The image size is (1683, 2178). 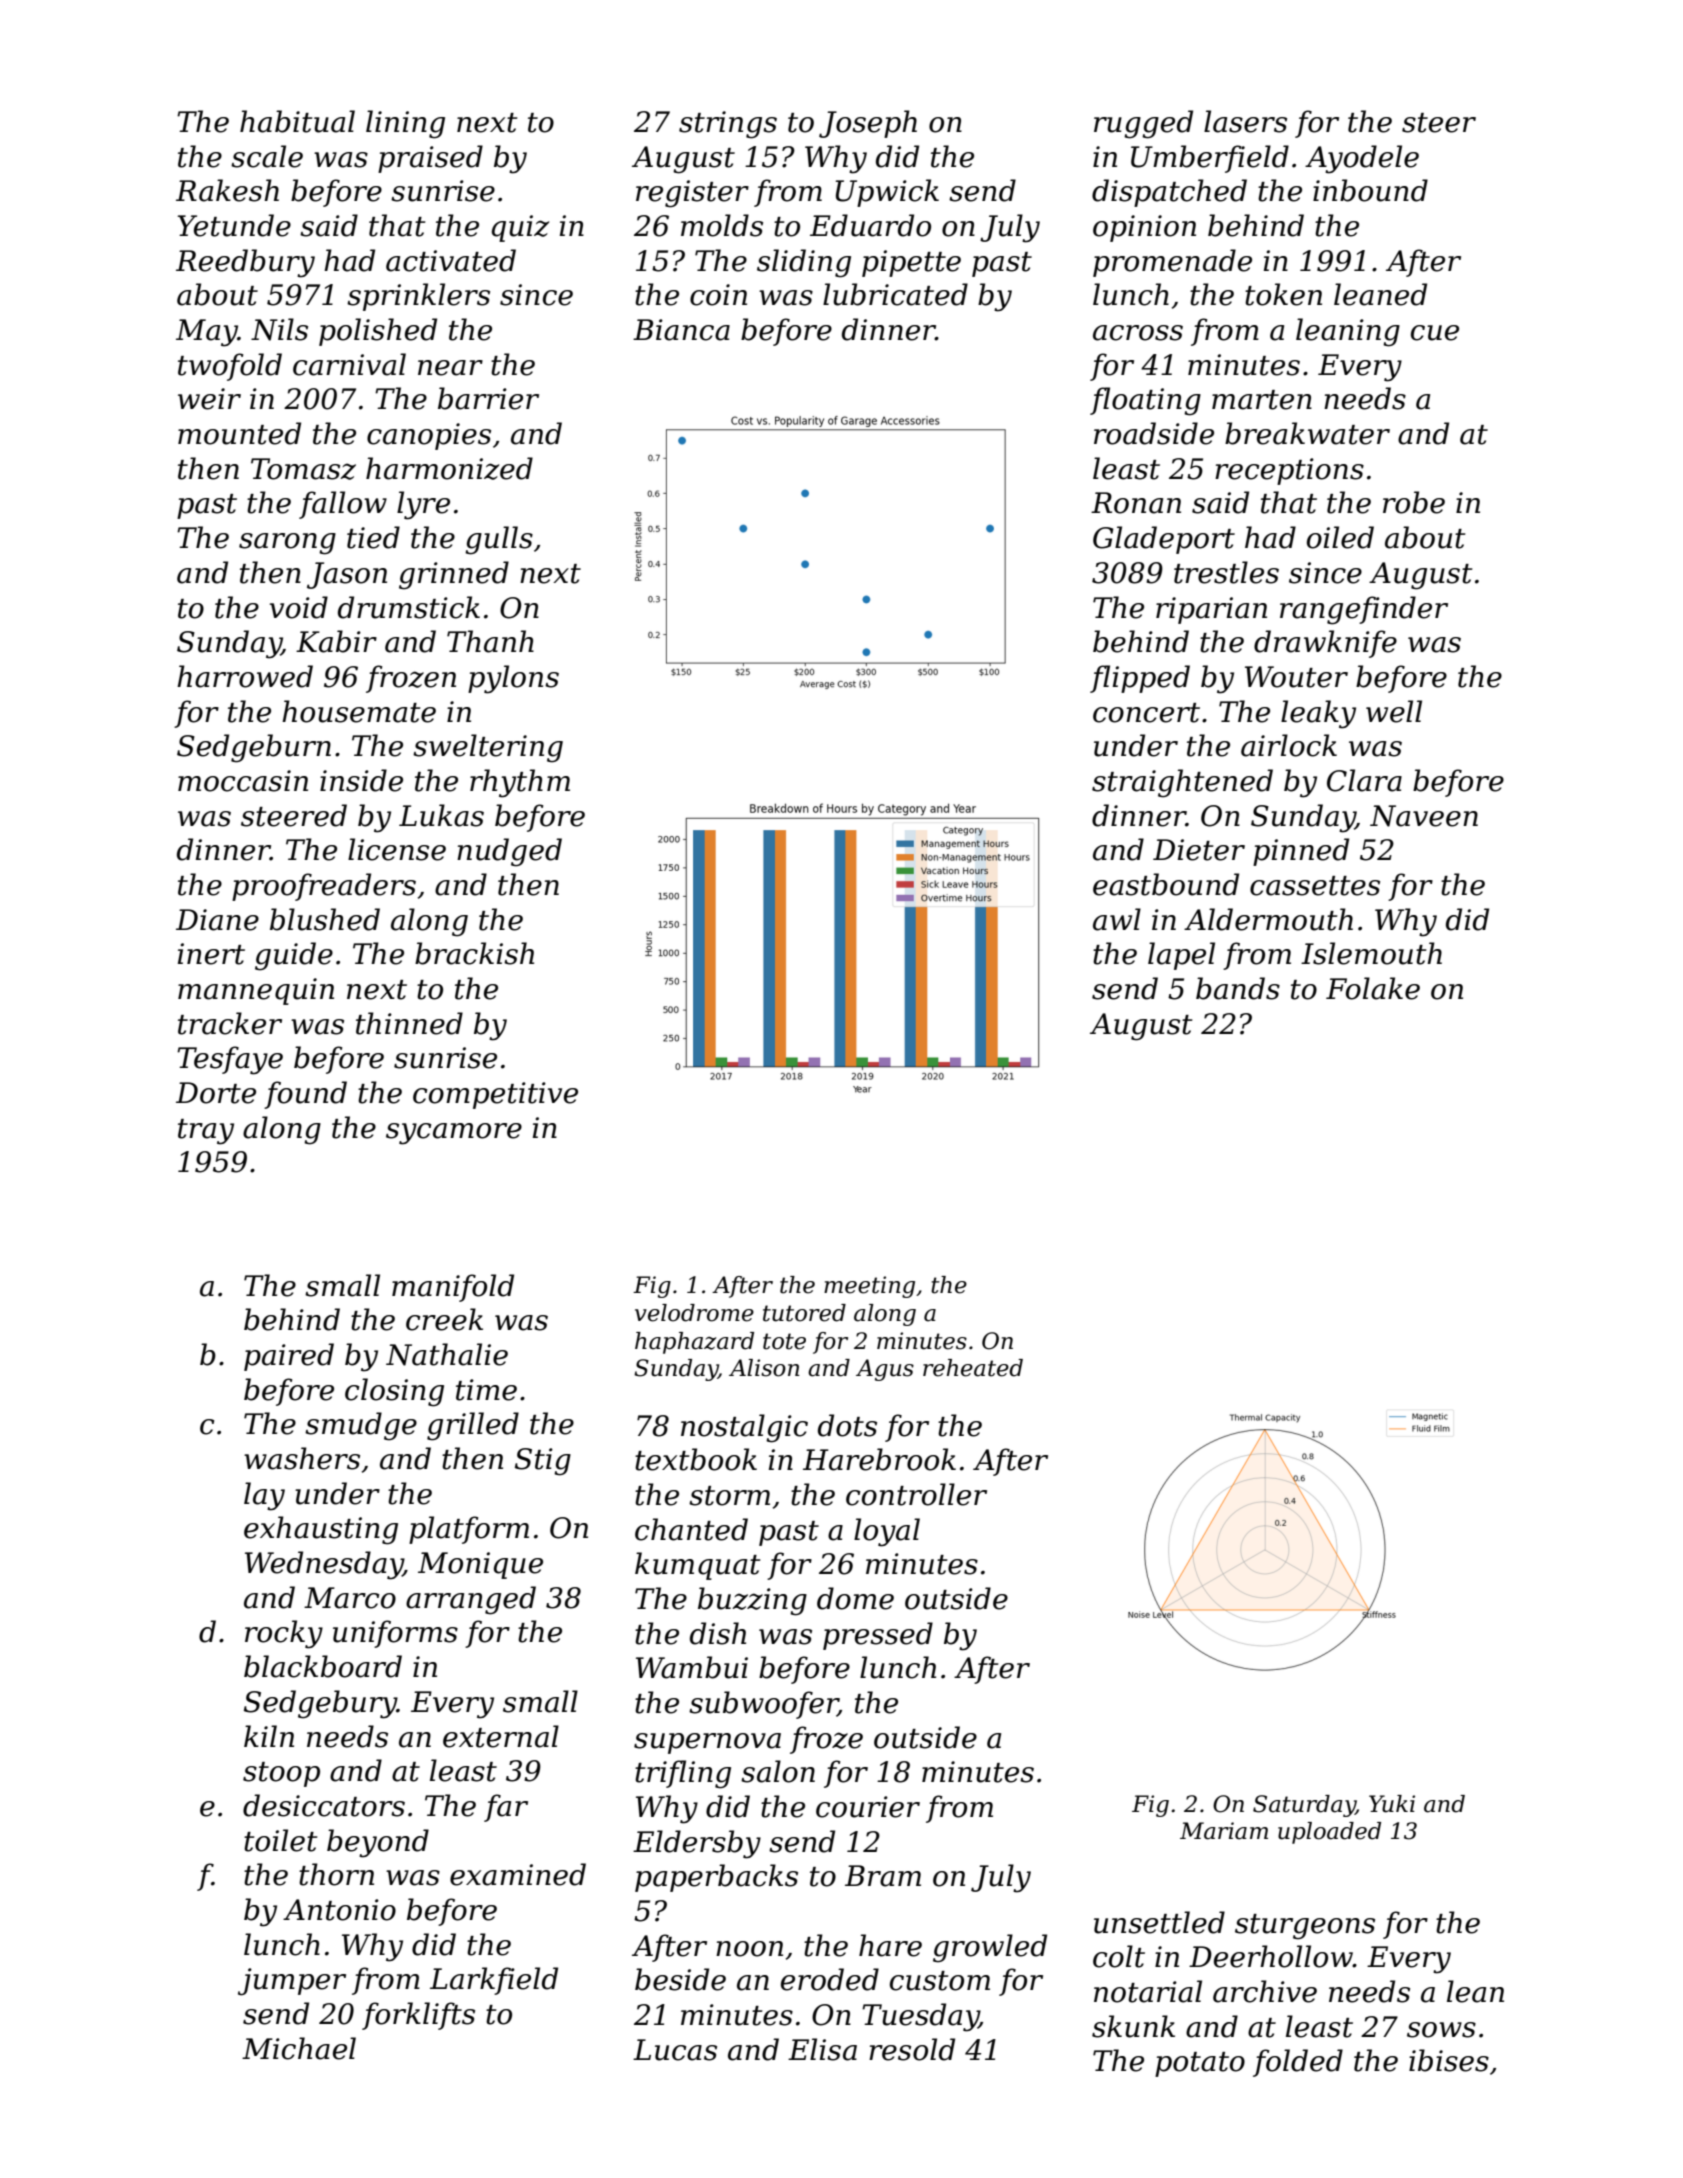 I want to click on activated, so click(x=451, y=260).
